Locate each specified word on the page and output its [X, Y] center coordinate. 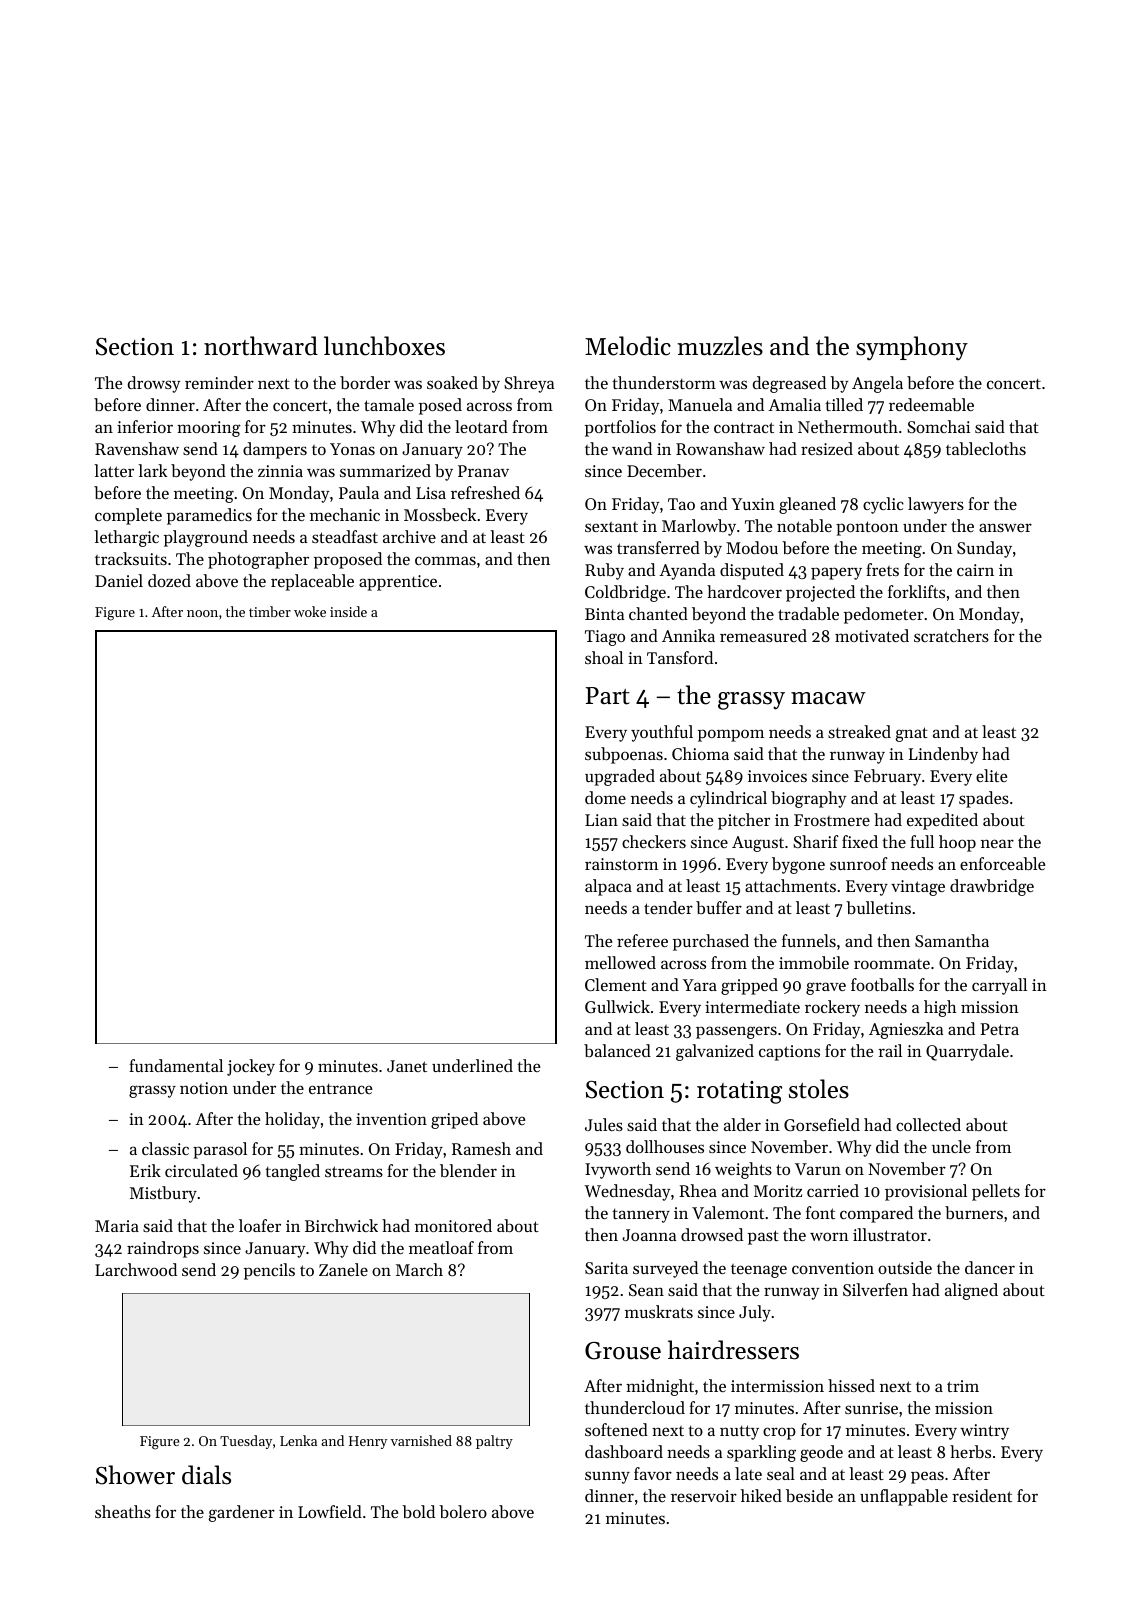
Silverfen [875, 1289]
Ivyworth [618, 1170]
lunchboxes [384, 346]
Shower [135, 1475]
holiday [292, 1120]
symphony [912, 348]
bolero [463, 1511]
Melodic [628, 346]
